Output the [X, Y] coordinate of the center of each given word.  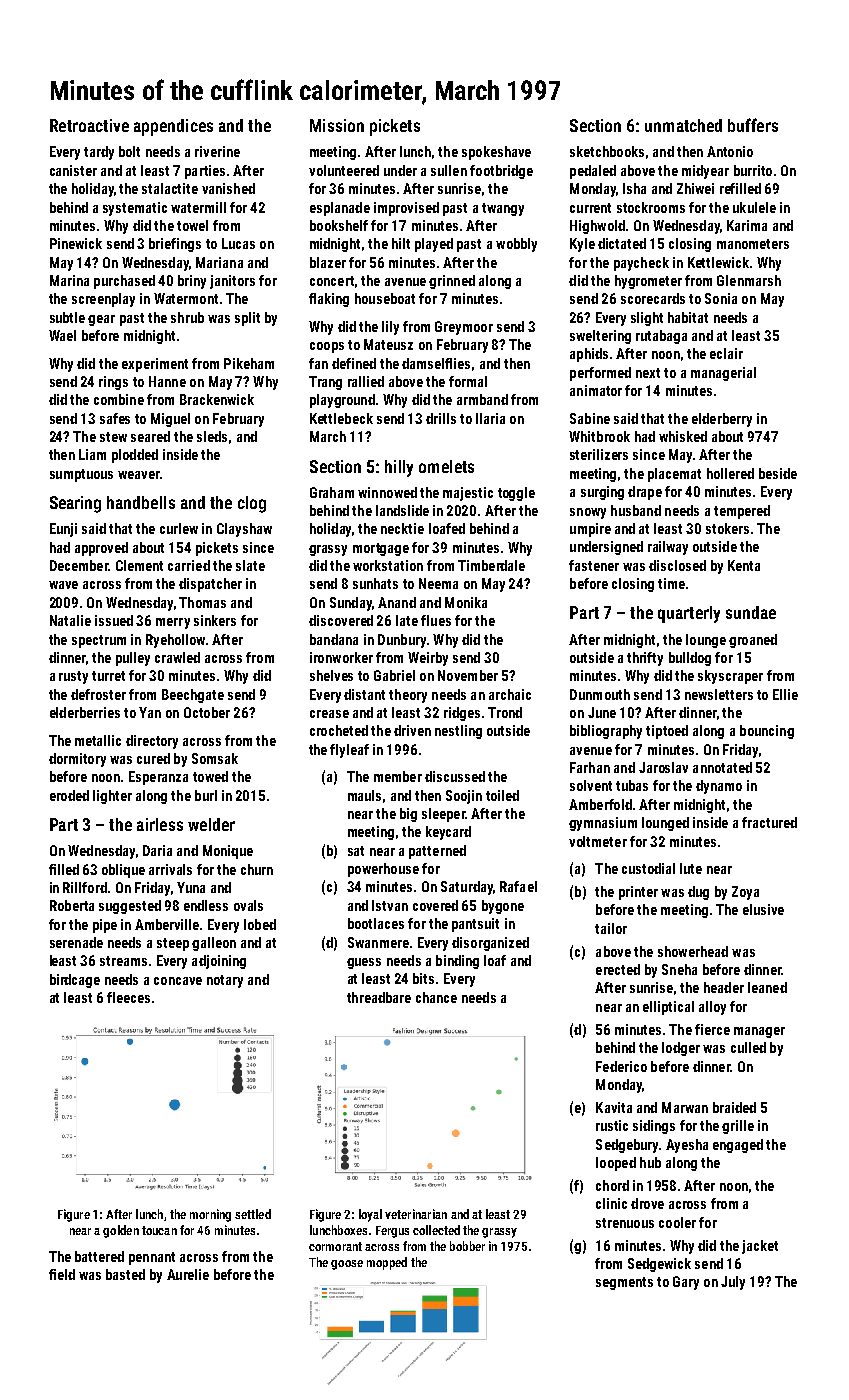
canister [73, 170]
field [62, 1274]
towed [210, 776]
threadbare [379, 997]
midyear [705, 172]
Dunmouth [600, 694]
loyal [370, 1215]
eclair [726, 353]
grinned [452, 282]
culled [748, 1047]
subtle [67, 317]
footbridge [501, 172]
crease [329, 714]
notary [225, 981]
